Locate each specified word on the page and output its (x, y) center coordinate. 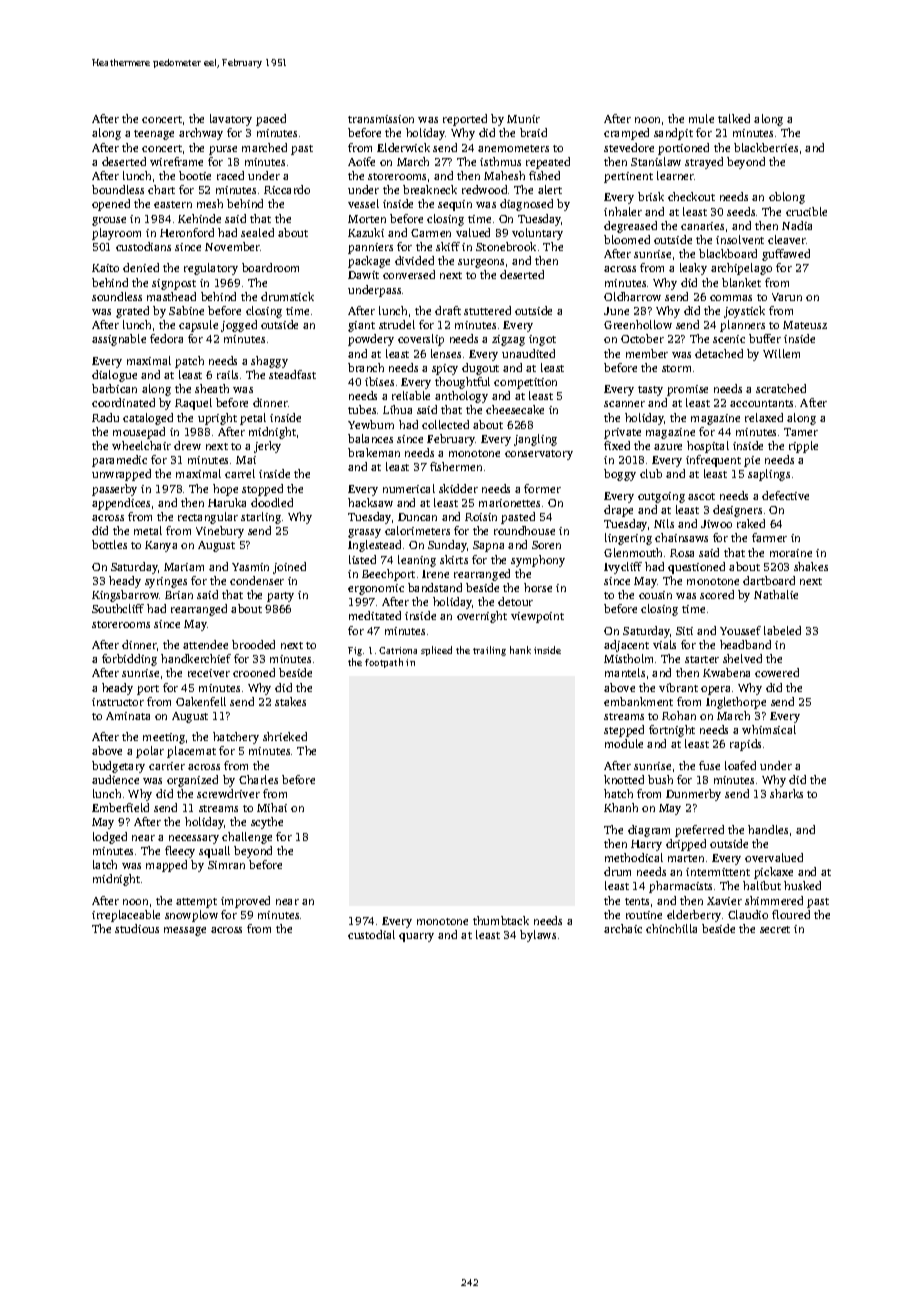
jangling (535, 440)
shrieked (285, 736)
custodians (143, 246)
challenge (247, 838)
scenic (729, 339)
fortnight (672, 731)
